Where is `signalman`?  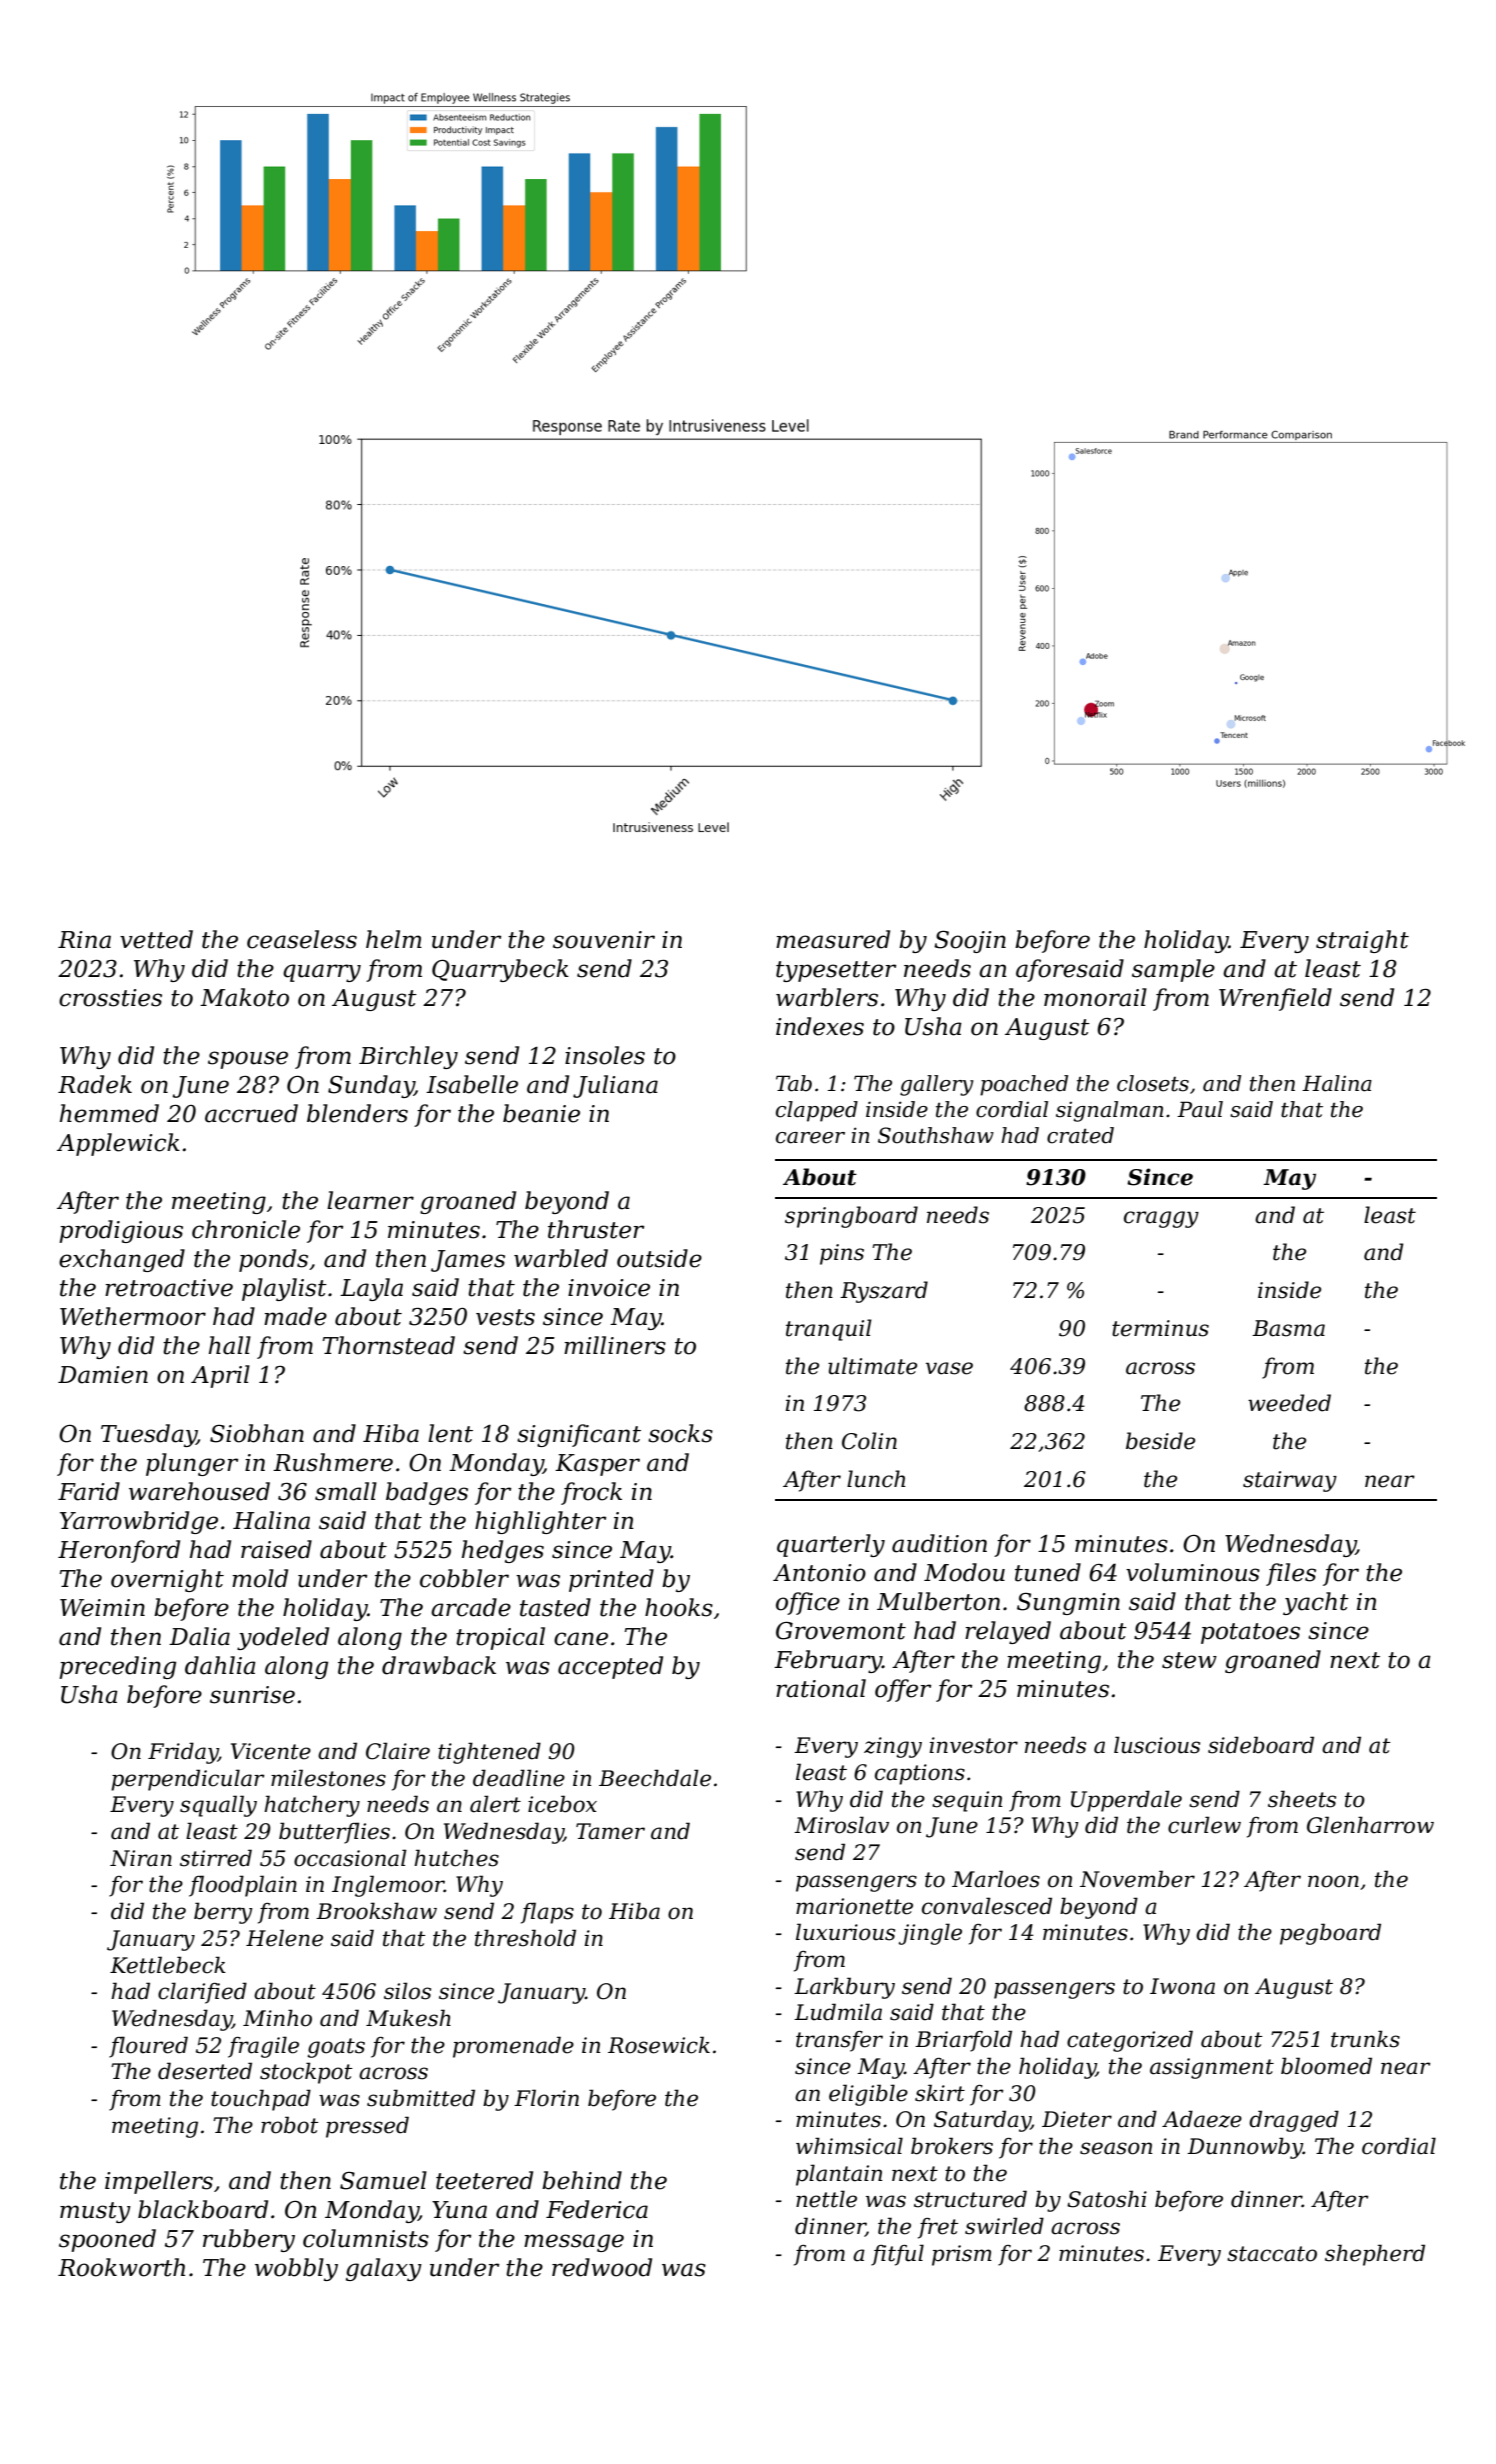
signalman is located at coordinates (1110, 1111).
